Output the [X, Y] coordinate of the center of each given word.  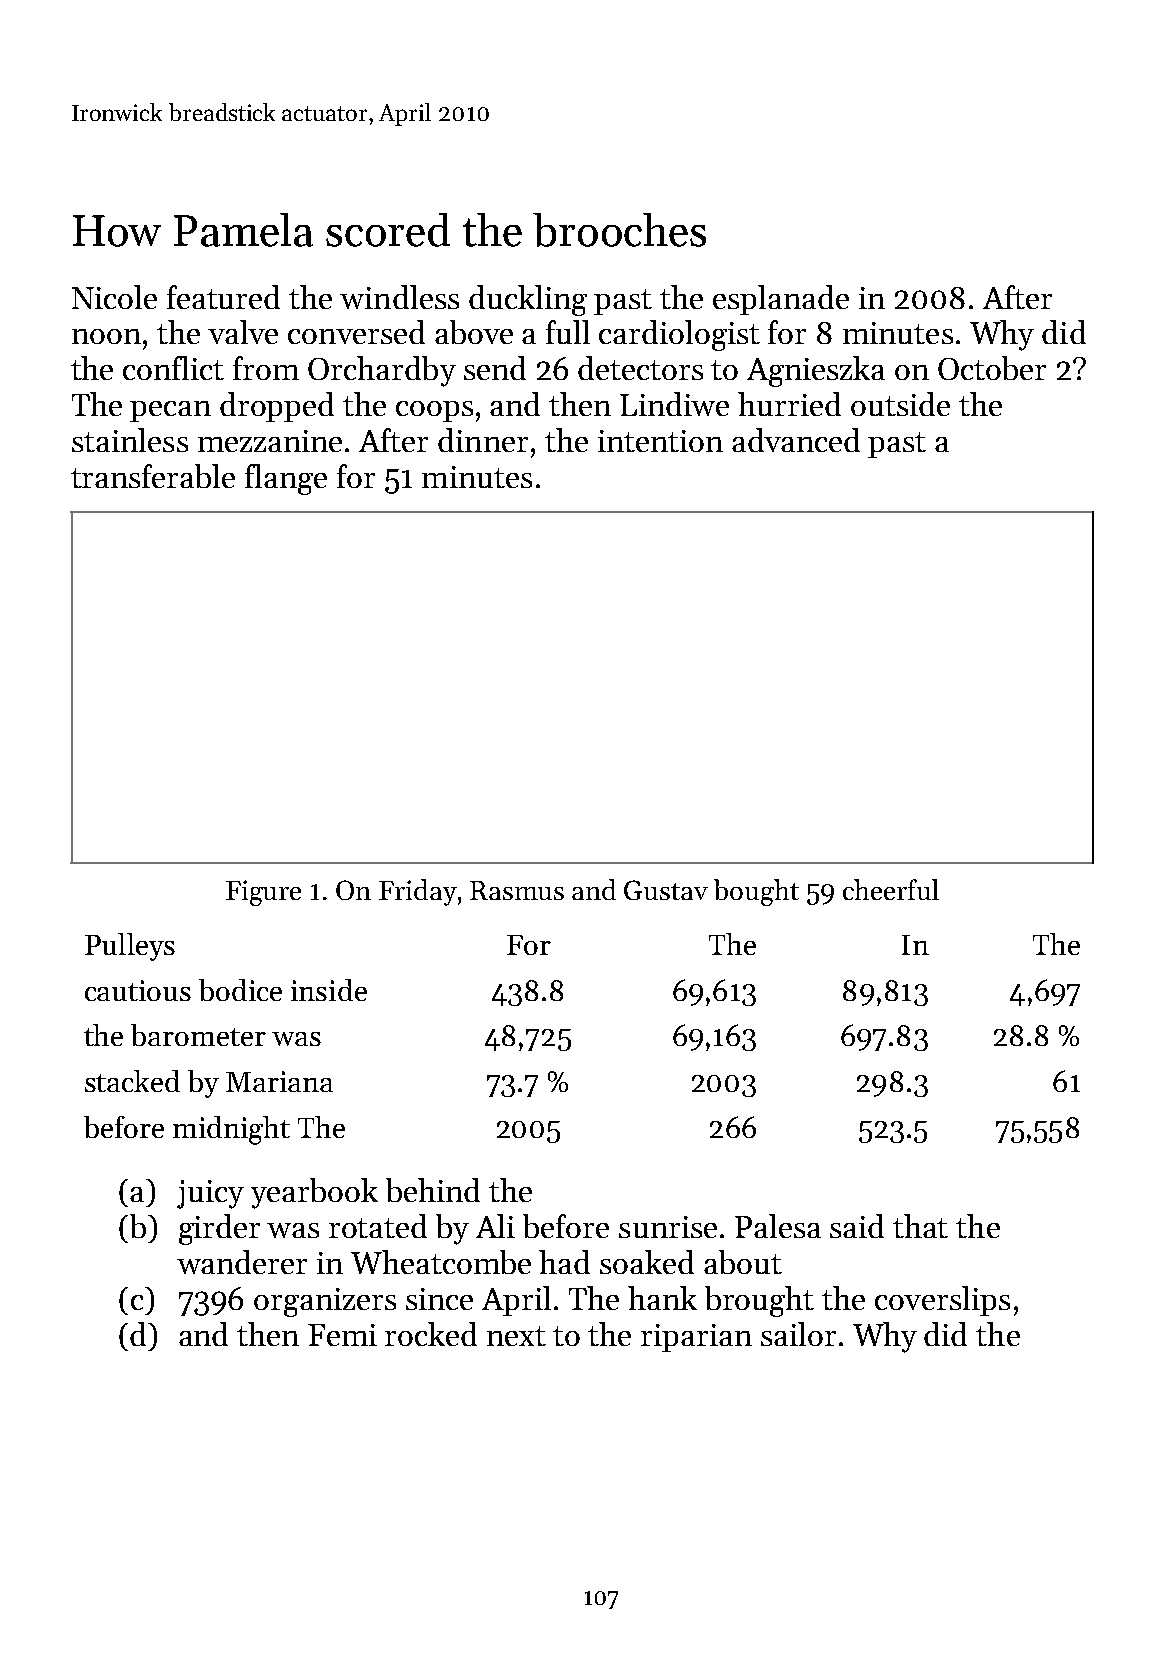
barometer [198, 1035]
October [992, 368]
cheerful [891, 889]
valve [243, 332]
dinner [483, 440]
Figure [263, 893]
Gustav [666, 890]
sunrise [668, 1227]
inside [329, 990]
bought [756, 892]
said [857, 1226]
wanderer [242, 1262]
